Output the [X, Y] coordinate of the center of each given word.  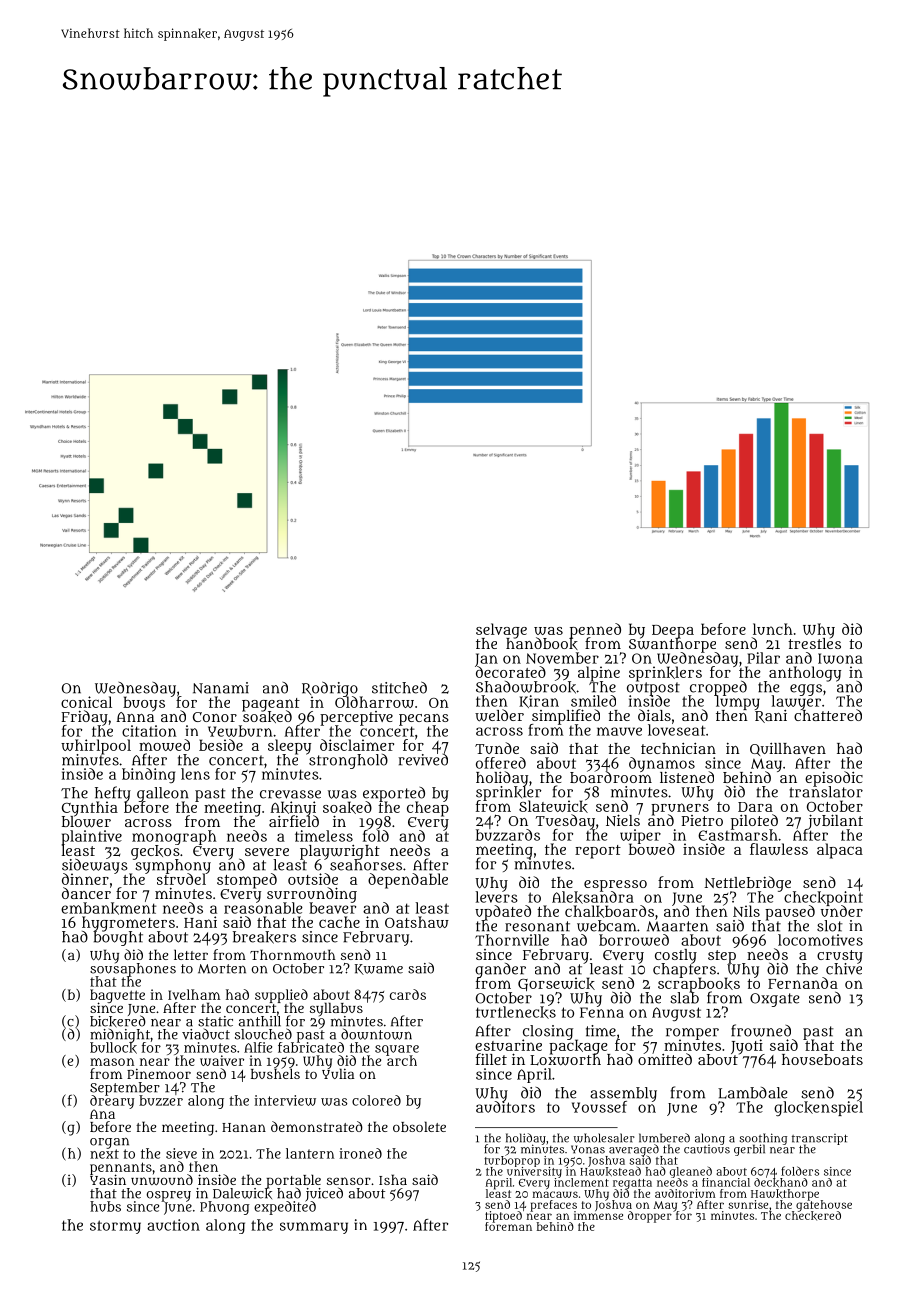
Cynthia [90, 808]
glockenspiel [818, 1108]
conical [86, 702]
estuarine [508, 1045]
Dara [755, 807]
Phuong [225, 1208]
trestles [814, 643]
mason [112, 1062]
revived [423, 760]
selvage [501, 630]
